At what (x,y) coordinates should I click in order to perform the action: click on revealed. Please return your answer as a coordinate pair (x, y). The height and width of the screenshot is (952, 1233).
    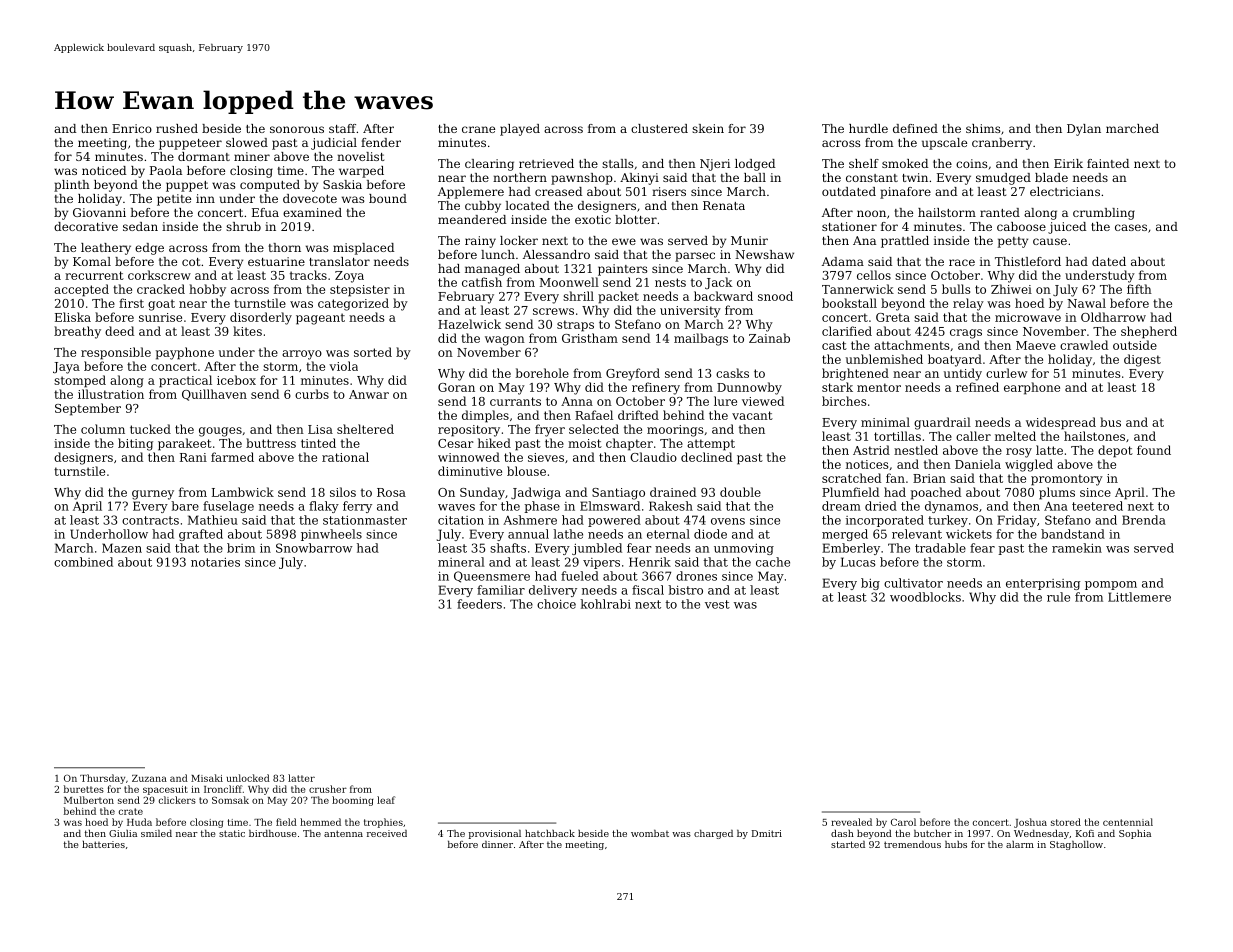
    Looking at the image, I should click on (851, 822).
